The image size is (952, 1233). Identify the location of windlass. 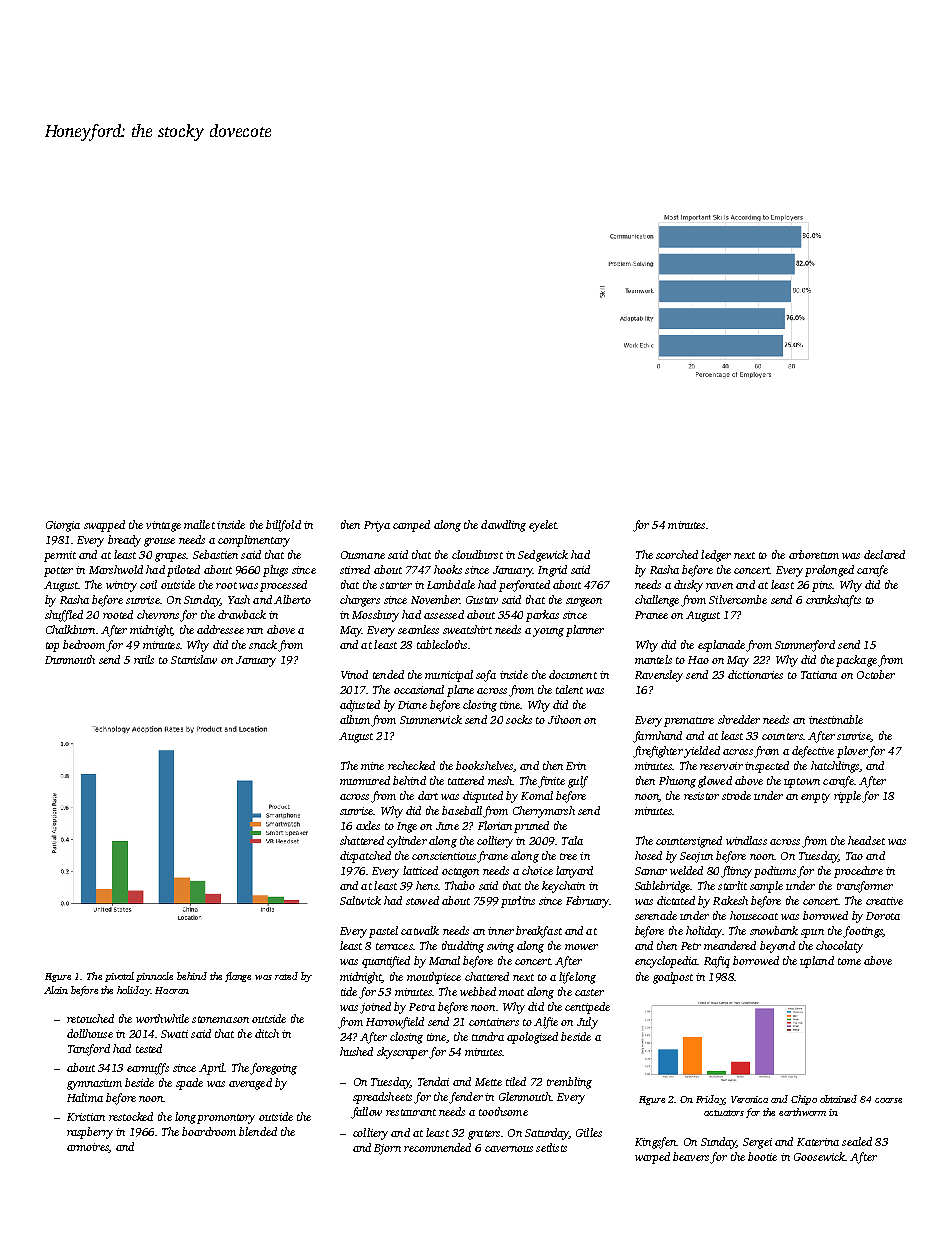
(746, 840).
